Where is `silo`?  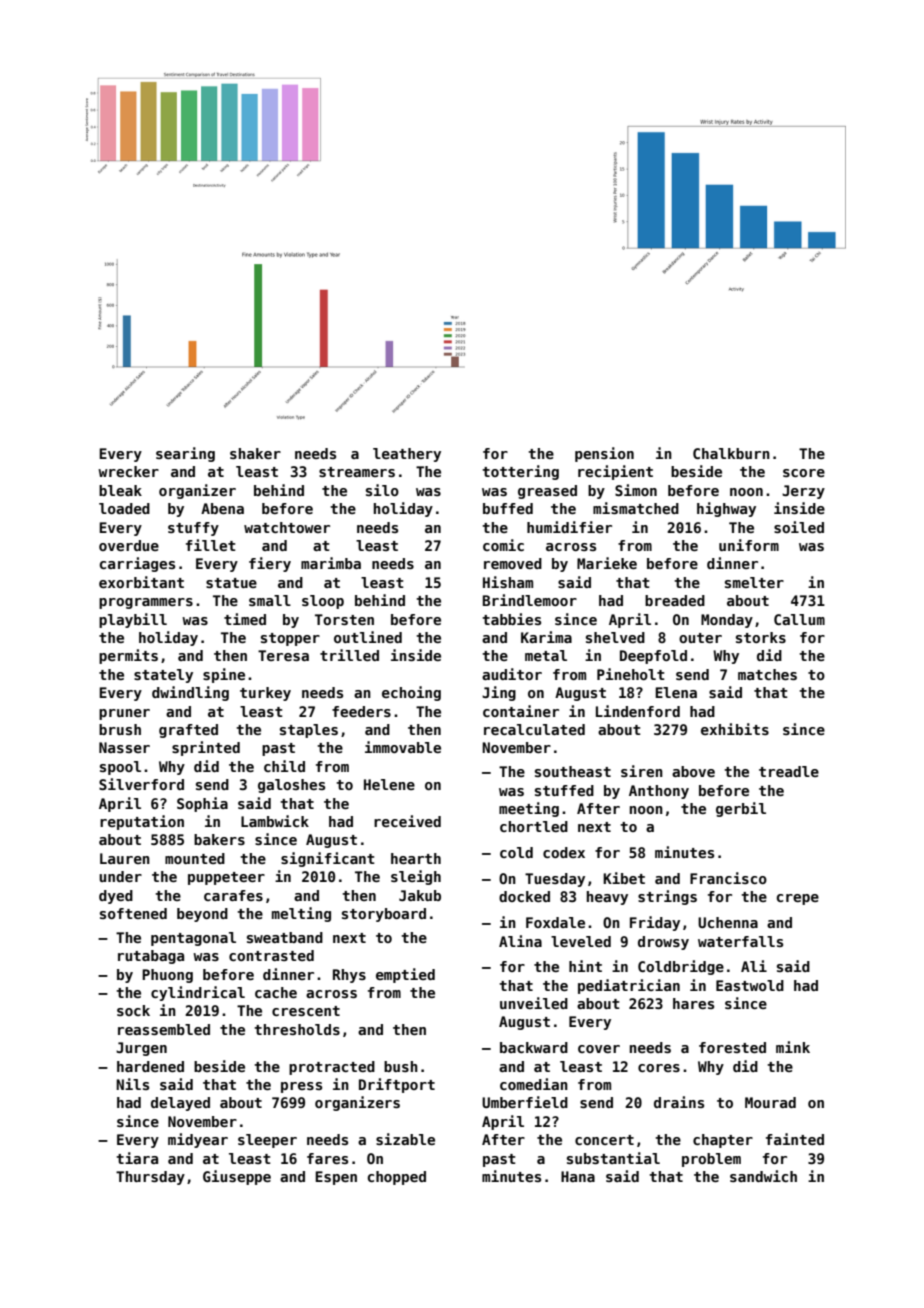
silo is located at coordinates (382, 490).
